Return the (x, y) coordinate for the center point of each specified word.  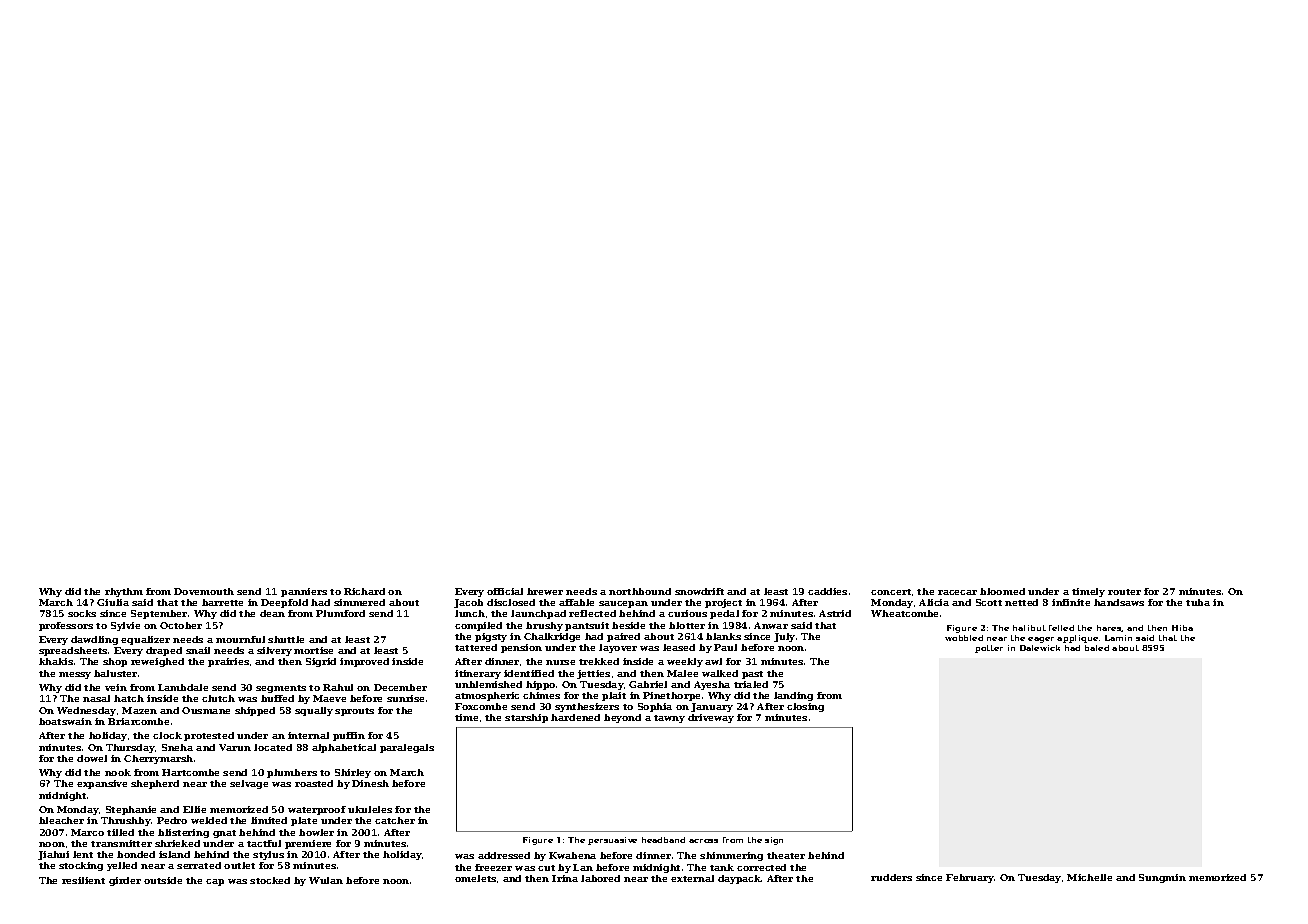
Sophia (655, 707)
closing (805, 707)
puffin (349, 736)
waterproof (317, 810)
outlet (239, 865)
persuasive (612, 841)
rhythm (124, 592)
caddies (827, 591)
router (1124, 592)
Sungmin (1162, 878)
